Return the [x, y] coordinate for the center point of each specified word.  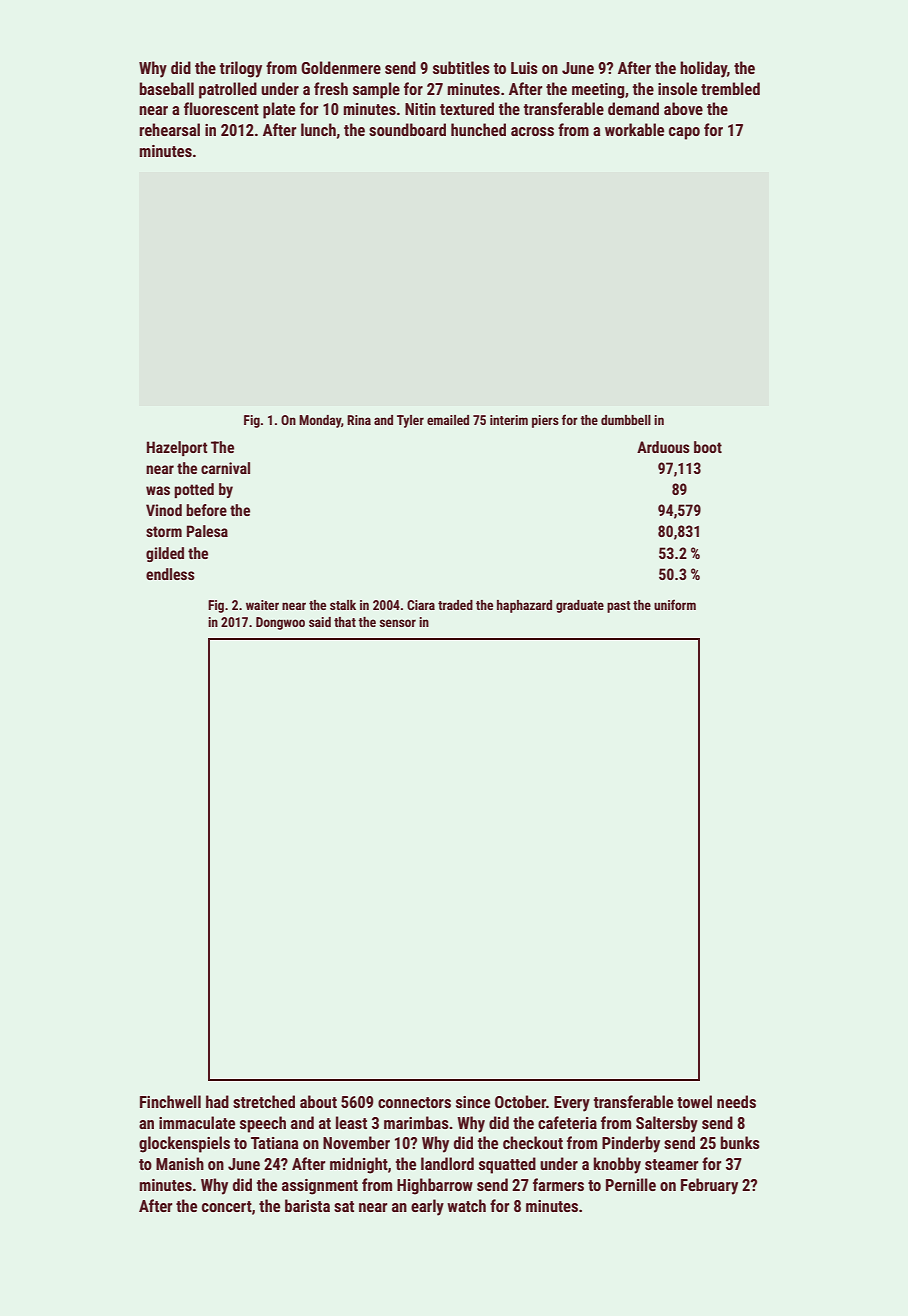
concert [227, 1206]
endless [170, 574]
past [619, 607]
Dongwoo [280, 623]
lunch [318, 129]
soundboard [407, 129]
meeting [598, 91]
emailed [448, 420]
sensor [398, 623]
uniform [675, 604]
